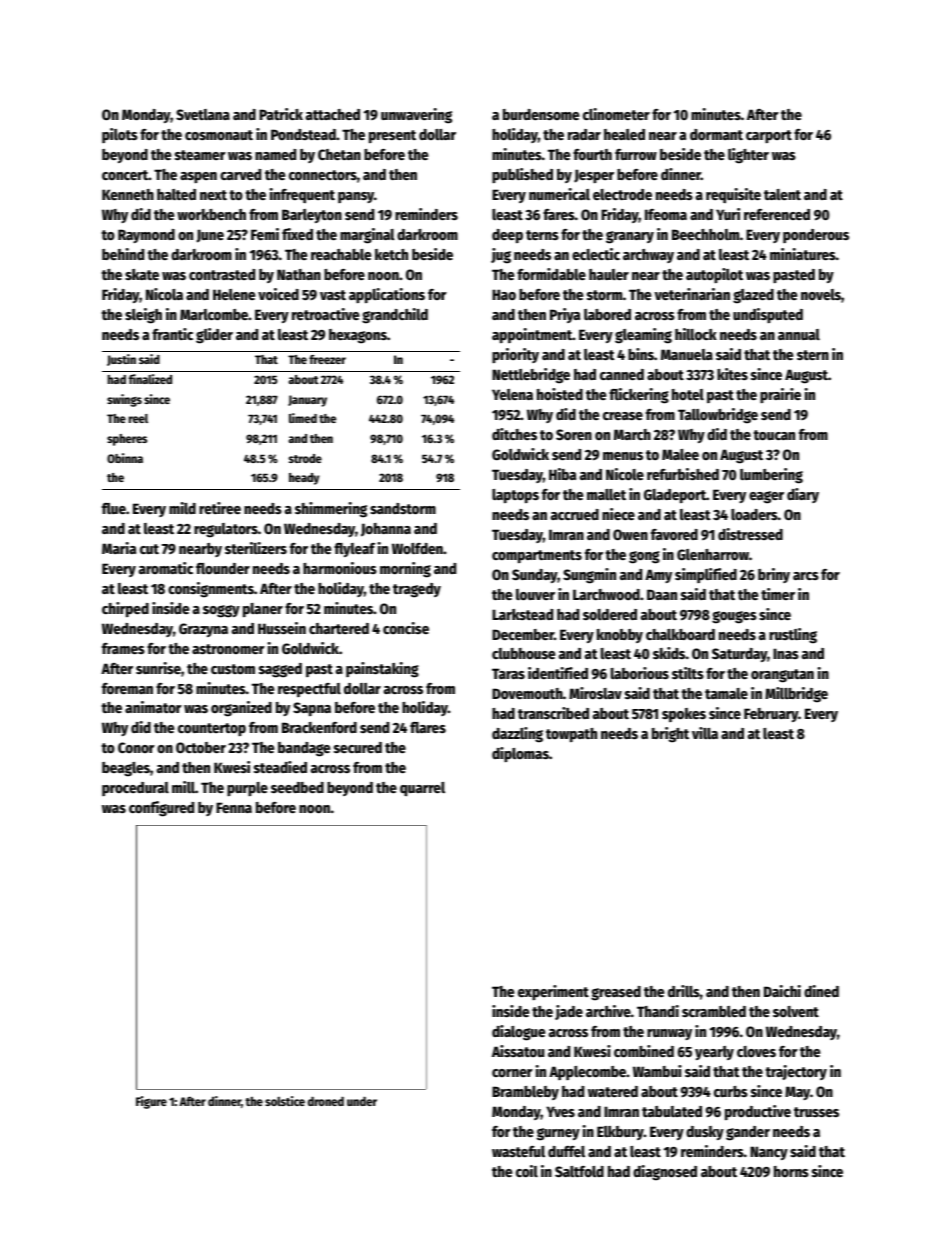 Image resolution: width=952 pixels, height=1233 pixels. What do you see at coordinates (782, 194) in the document?
I see `talent` at bounding box center [782, 194].
